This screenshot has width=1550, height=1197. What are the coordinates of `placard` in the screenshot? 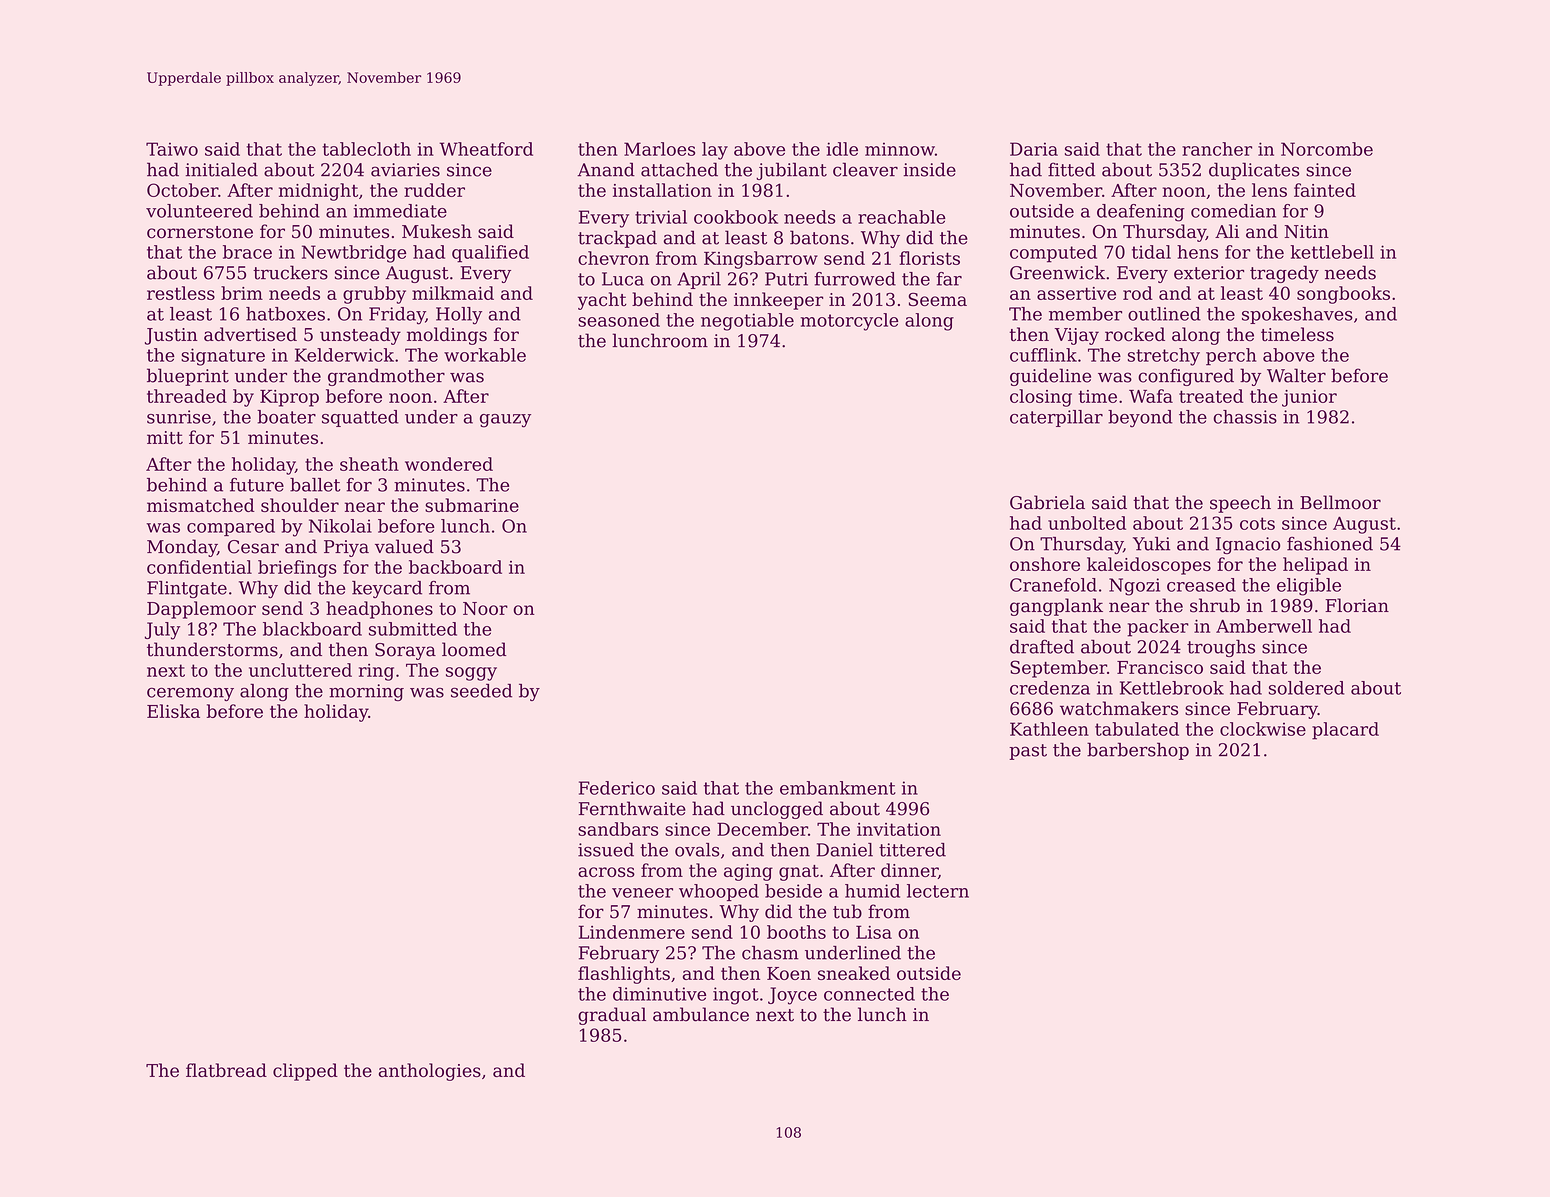 It's located at (1345, 731).
